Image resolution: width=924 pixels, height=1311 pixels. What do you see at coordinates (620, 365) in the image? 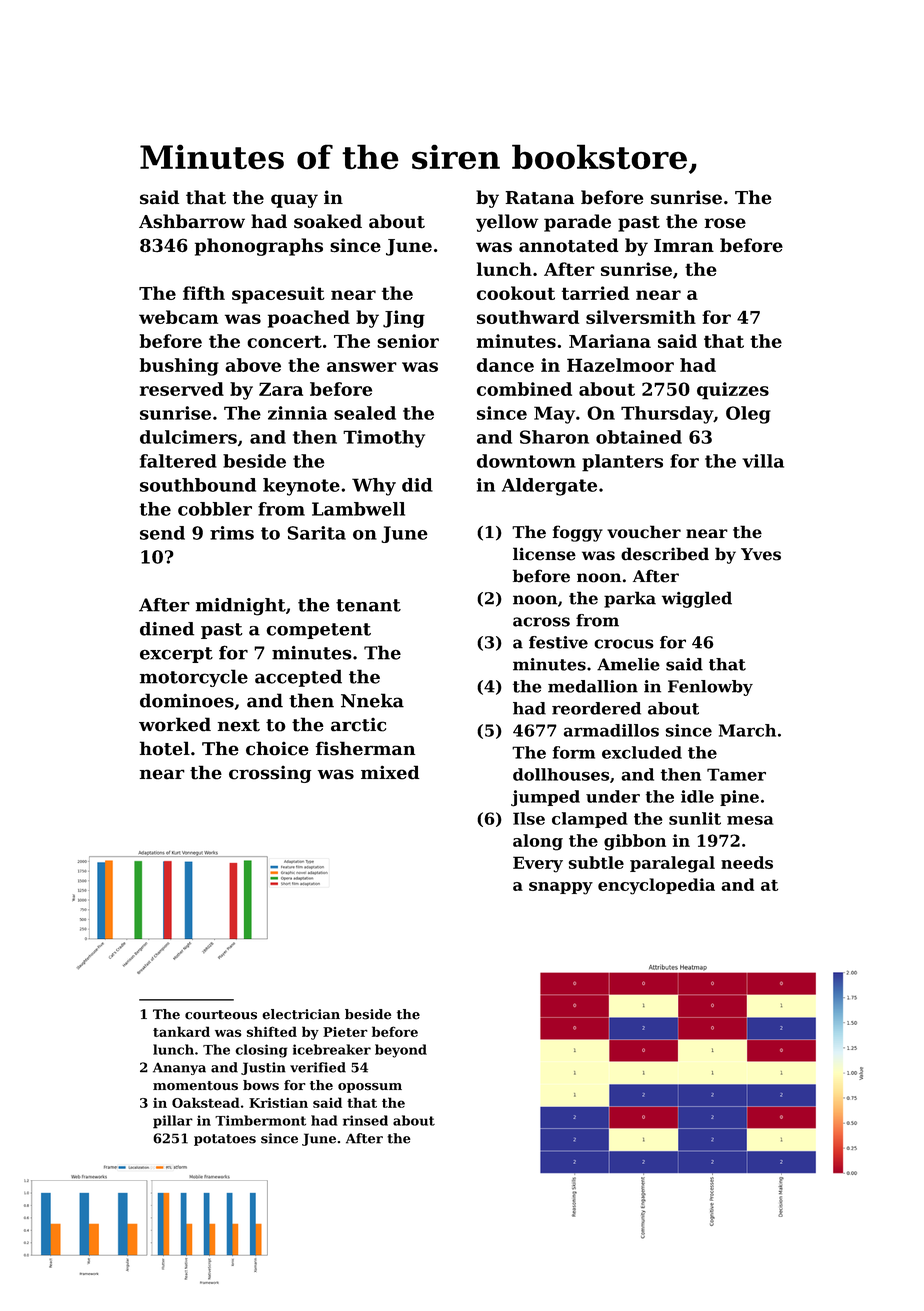
I see `Hazelmoor` at bounding box center [620, 365].
